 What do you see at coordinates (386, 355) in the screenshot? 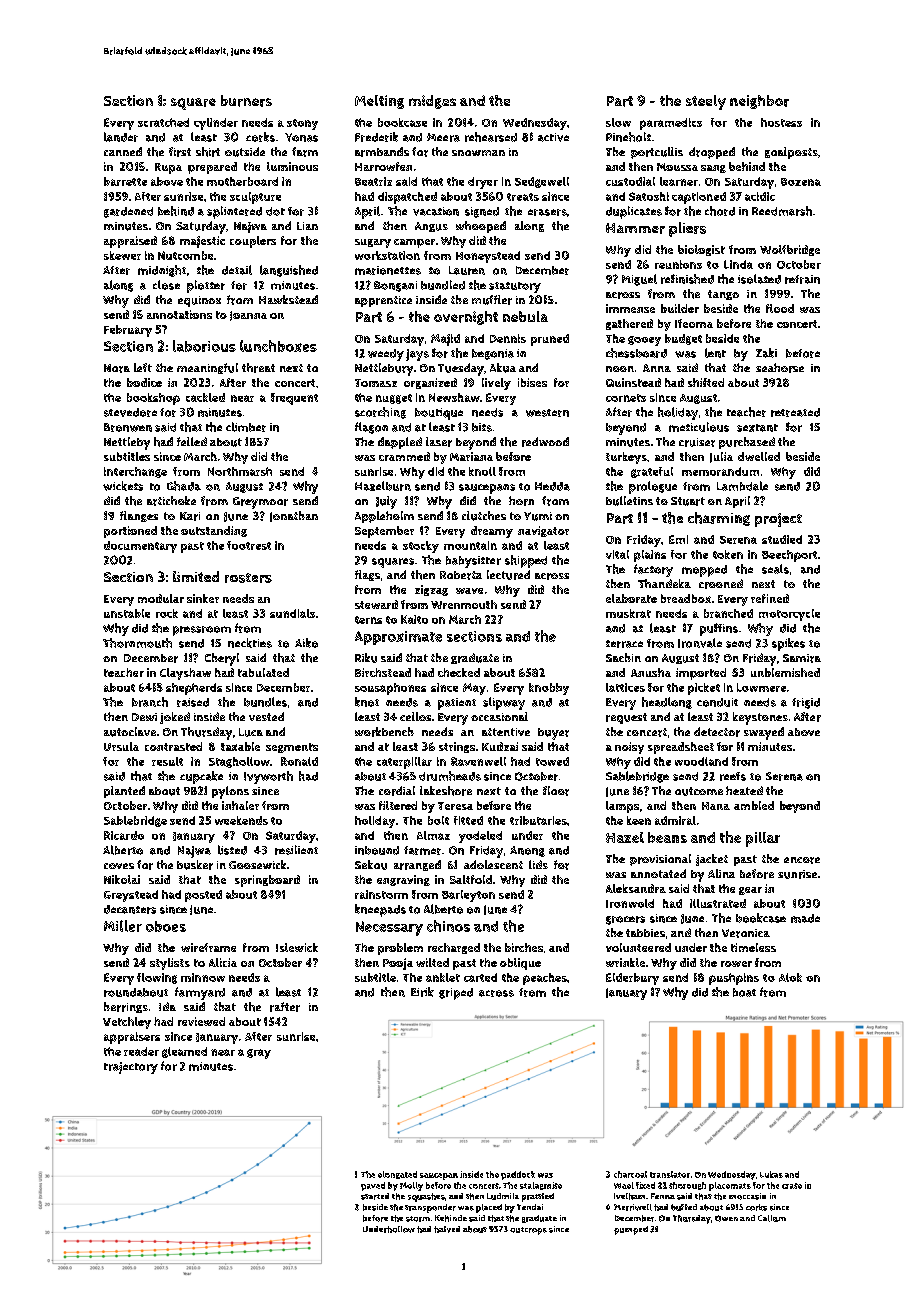
I see `weedy` at bounding box center [386, 355].
